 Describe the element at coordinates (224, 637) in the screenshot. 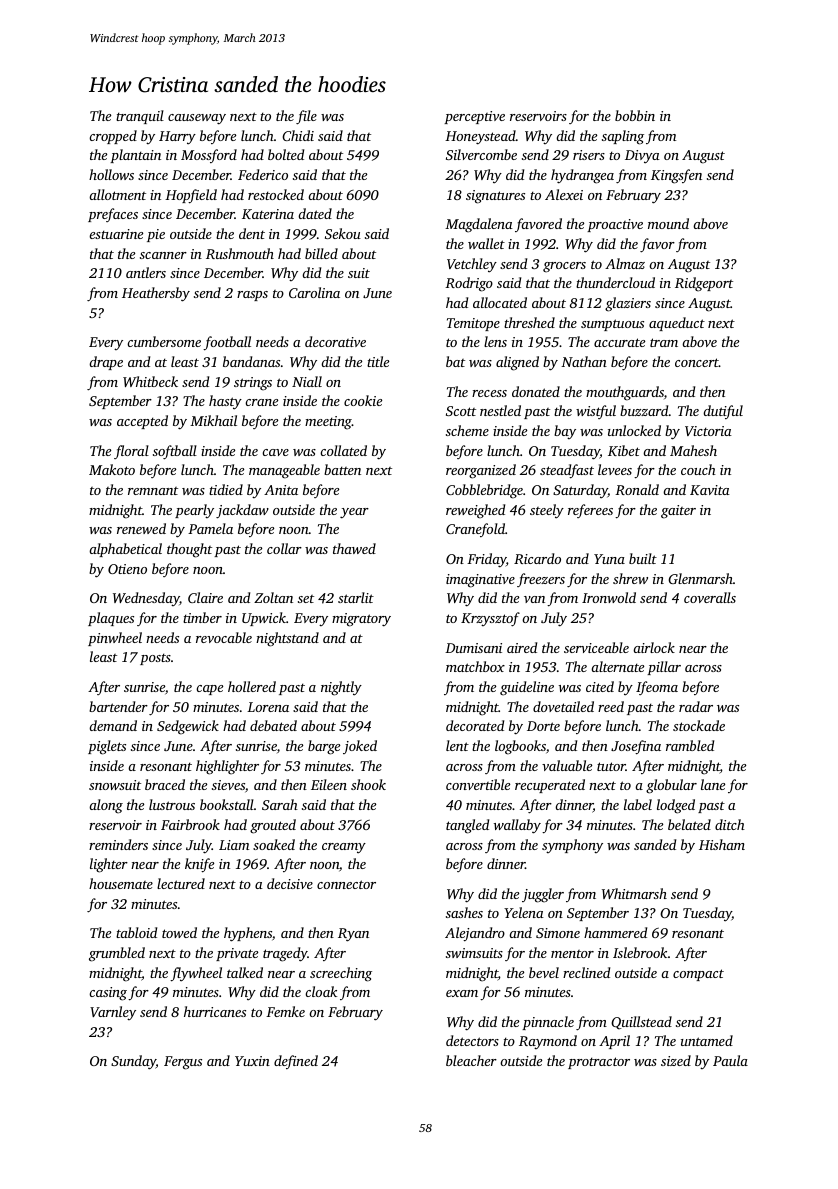

I see `revocable` at that location.
